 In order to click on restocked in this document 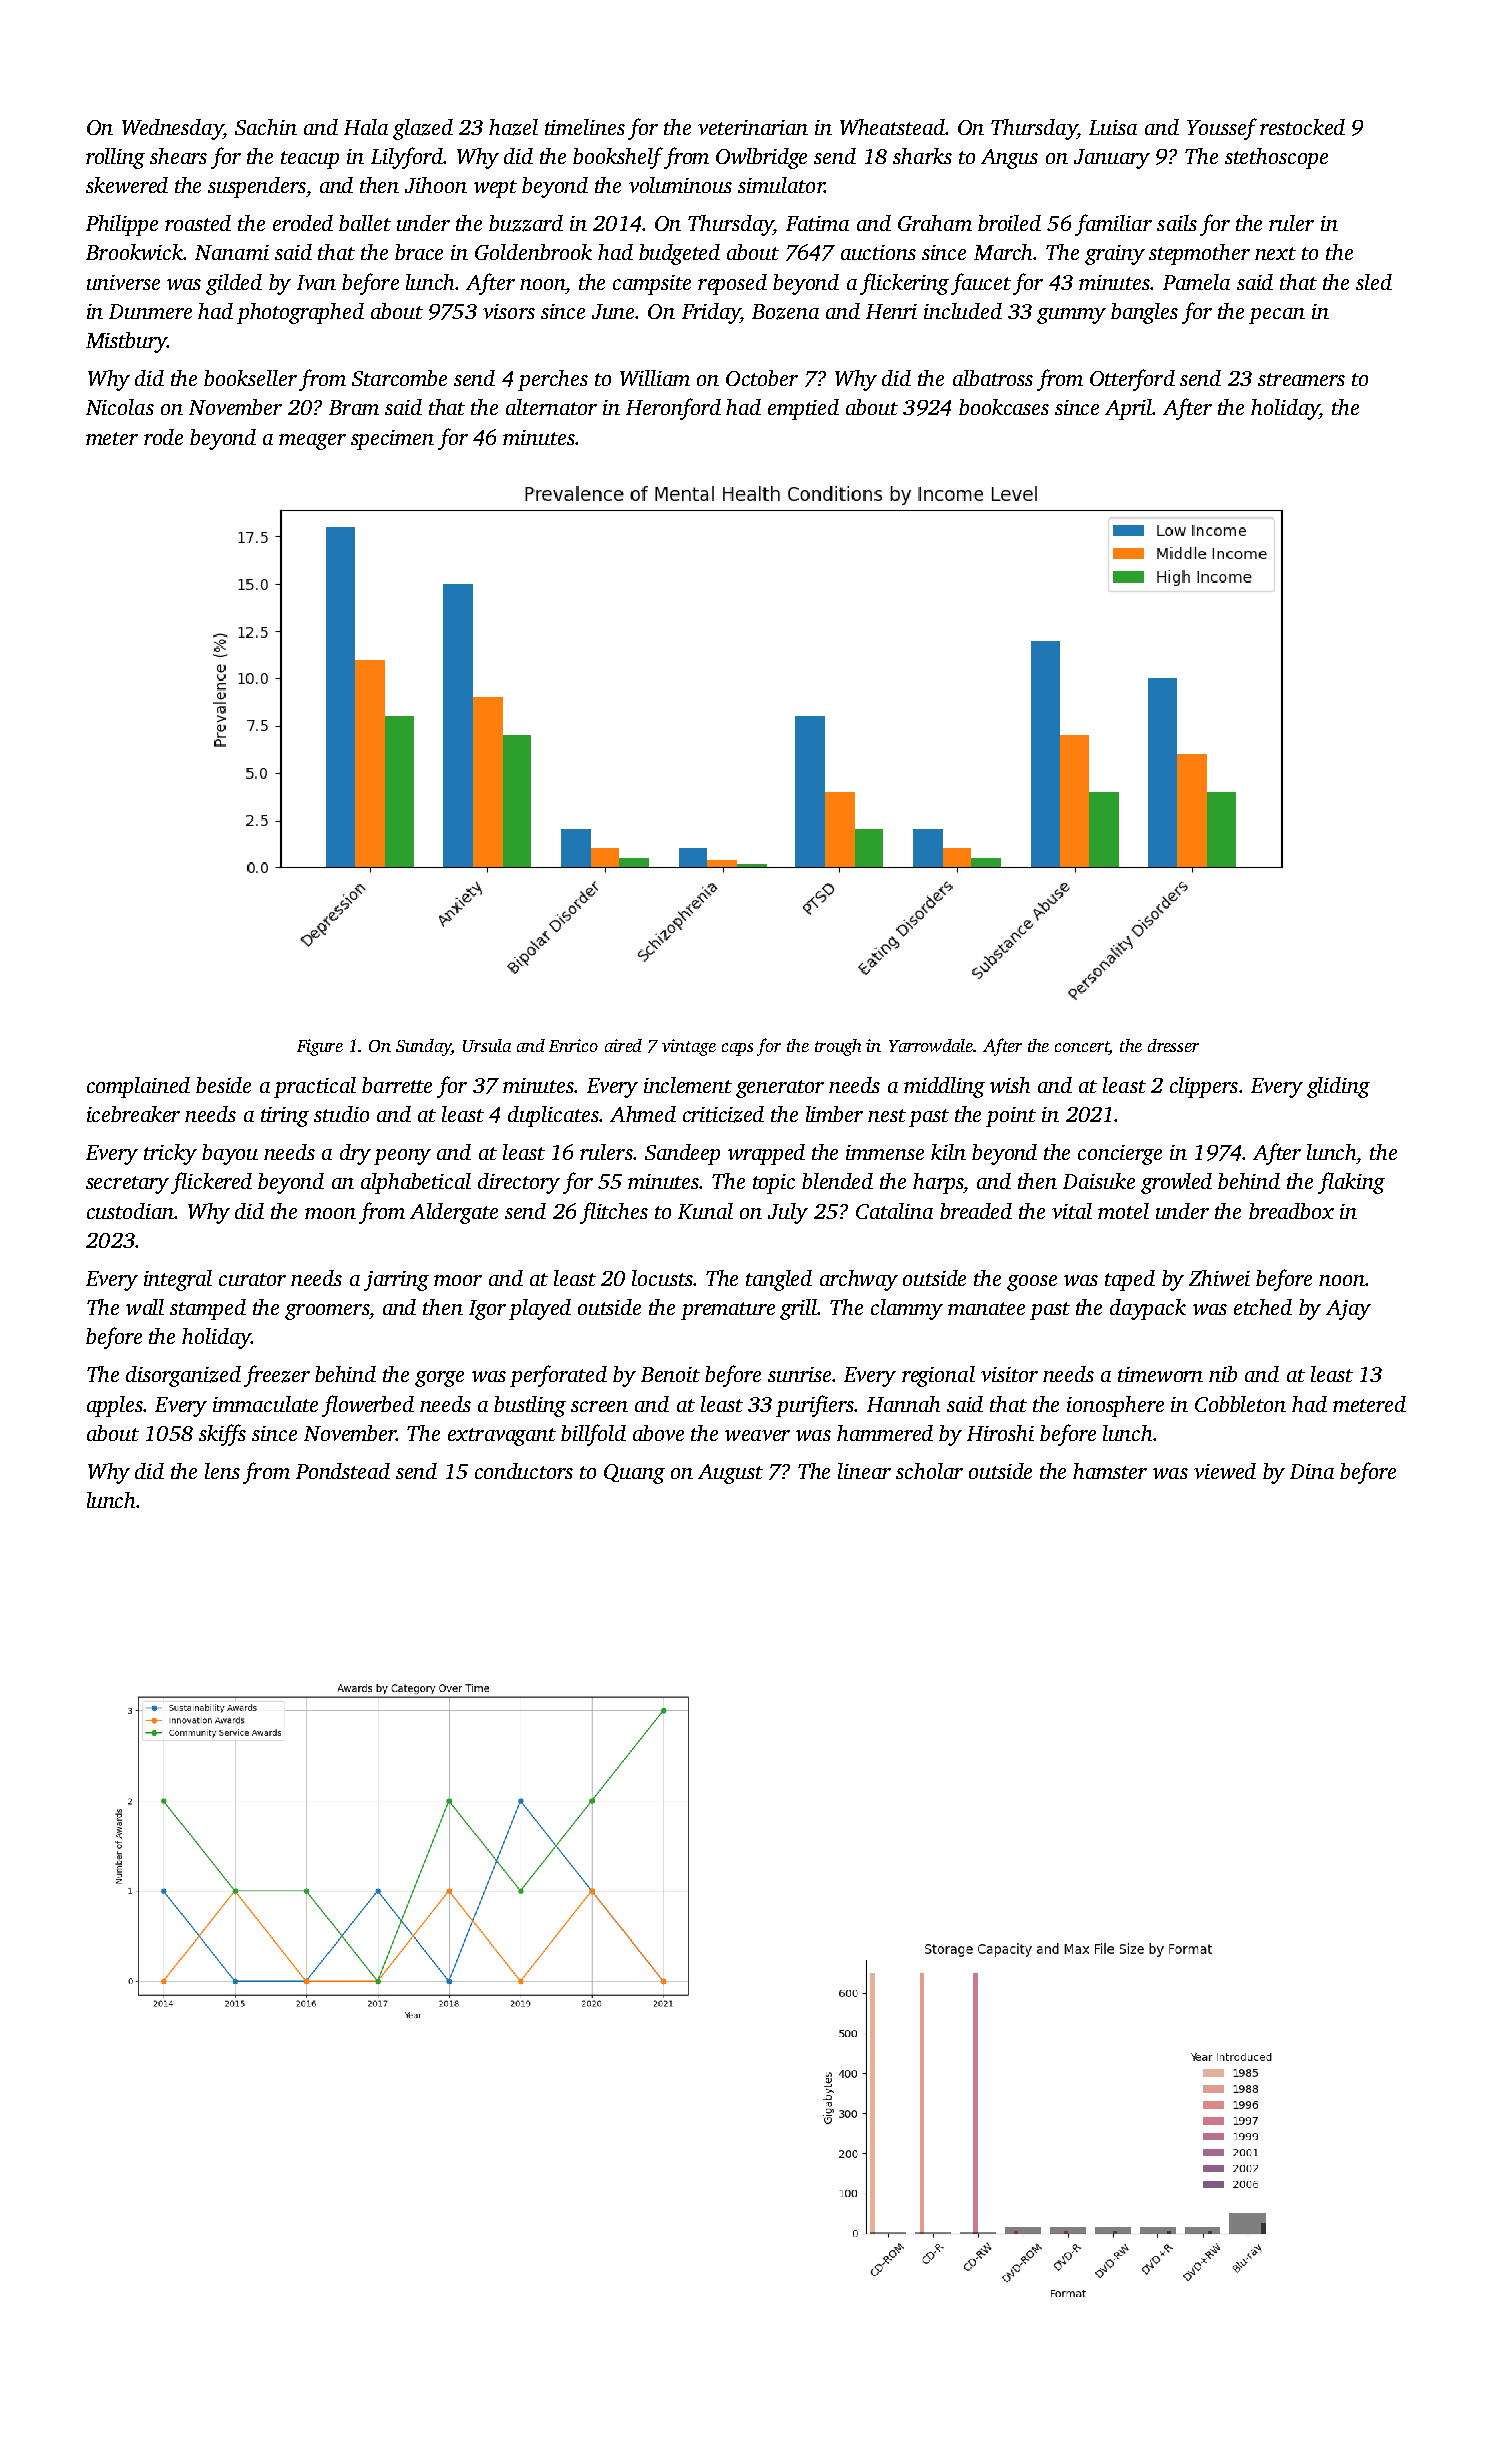, I will do `click(1302, 127)`.
